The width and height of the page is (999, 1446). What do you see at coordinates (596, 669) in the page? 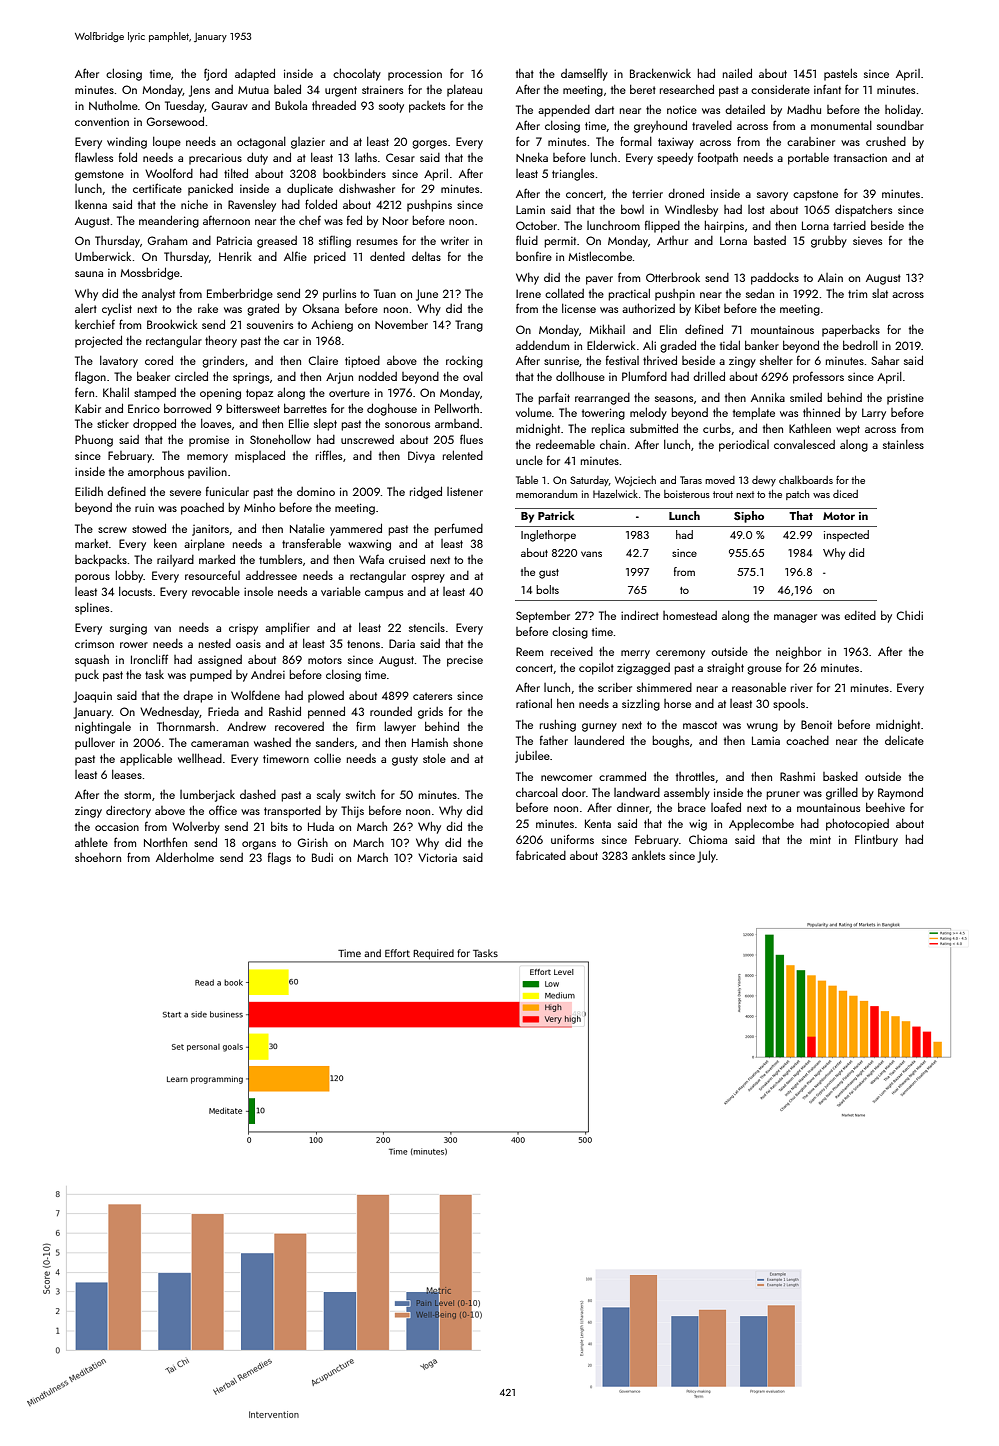
I see `copilot` at bounding box center [596, 669].
